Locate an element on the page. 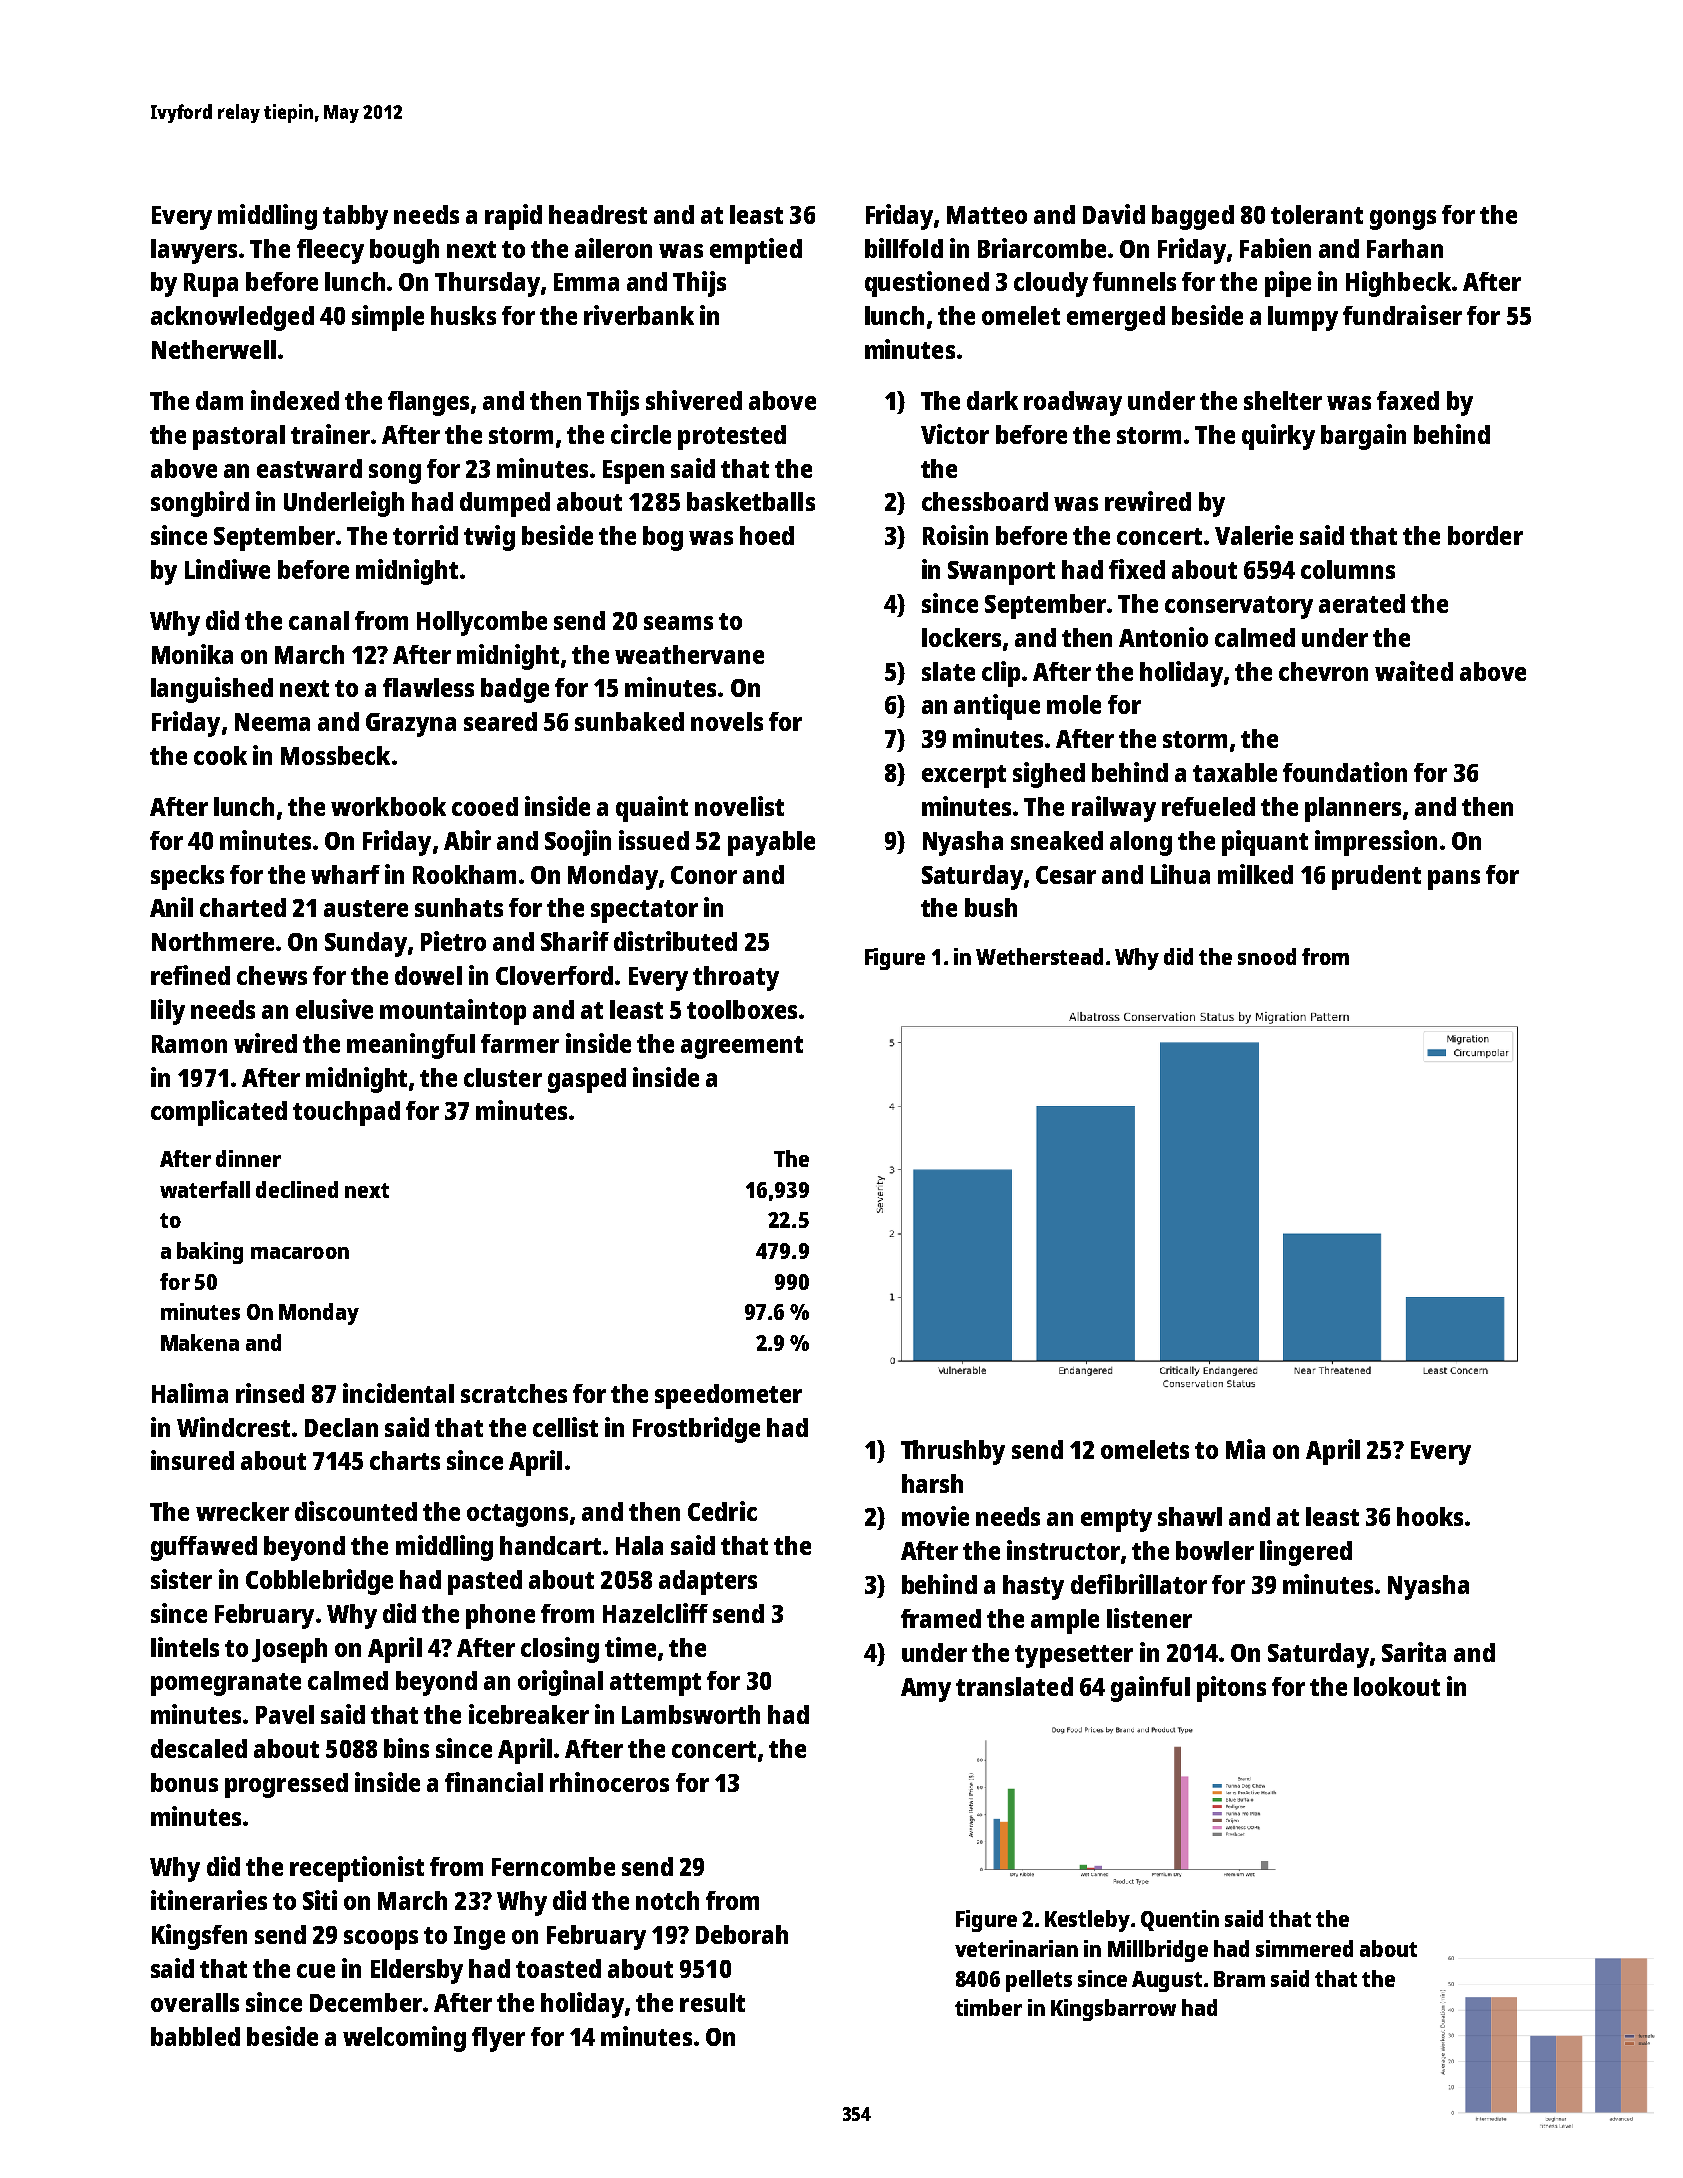 The image size is (1683, 2178). pans is located at coordinates (1454, 880).
